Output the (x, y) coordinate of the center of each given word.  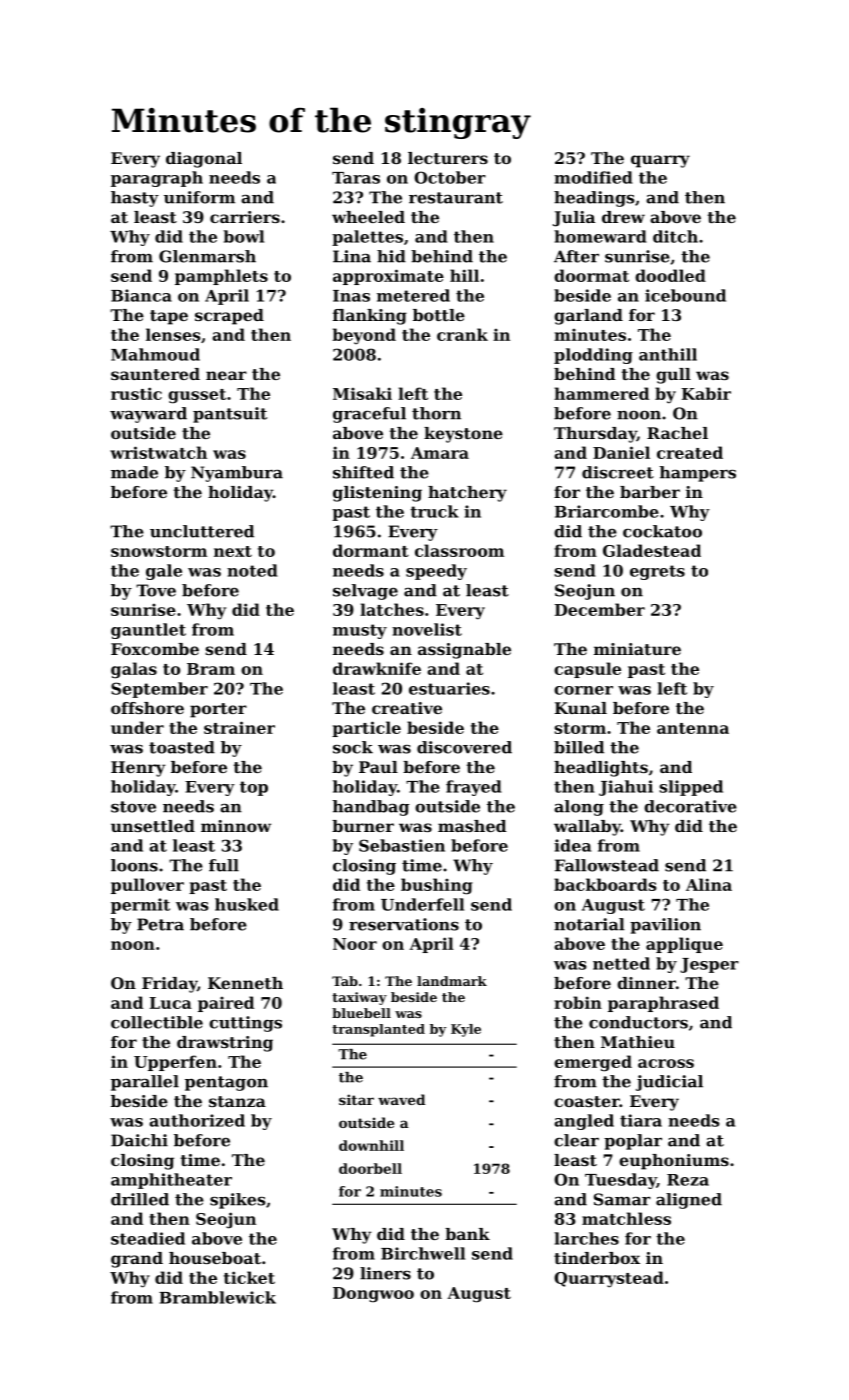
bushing (437, 886)
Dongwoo (373, 1295)
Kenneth (245, 983)
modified (593, 177)
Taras (356, 178)
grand (137, 1260)
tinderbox (597, 1258)
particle (366, 729)
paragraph (157, 179)
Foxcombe (155, 649)
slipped (691, 788)
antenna (693, 728)
